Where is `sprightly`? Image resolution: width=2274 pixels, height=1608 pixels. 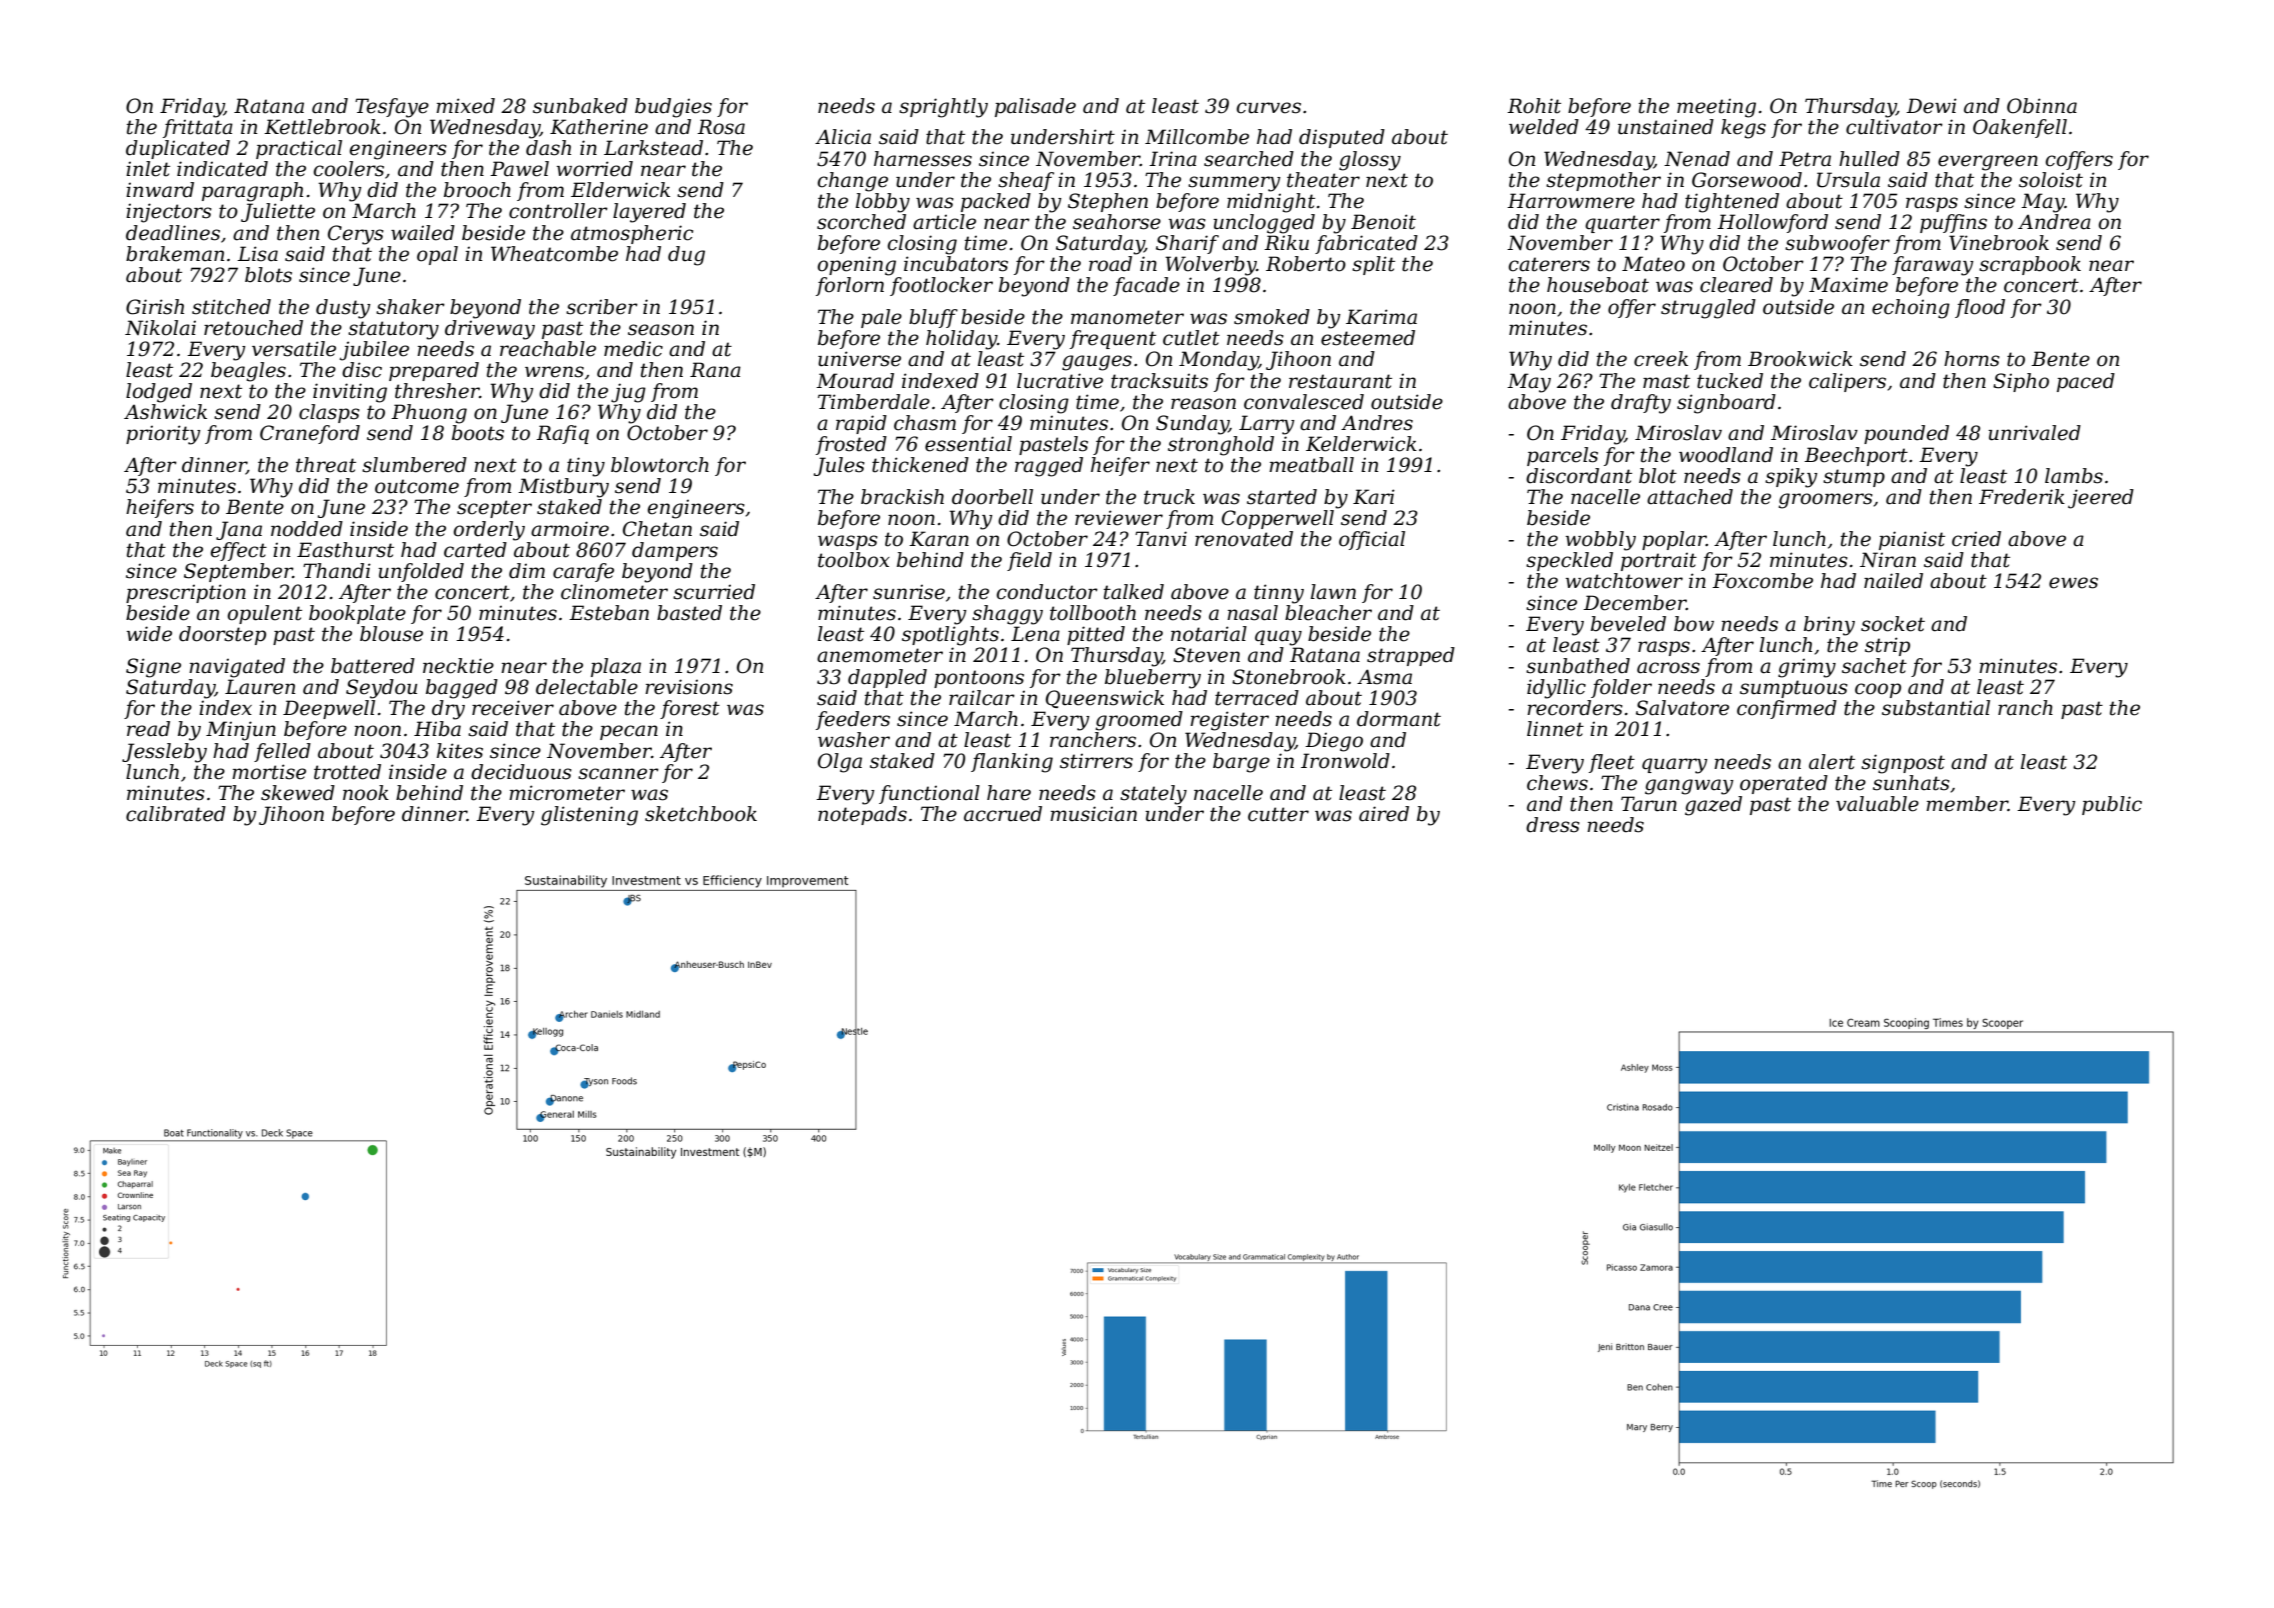 sprightly is located at coordinates (943, 108).
